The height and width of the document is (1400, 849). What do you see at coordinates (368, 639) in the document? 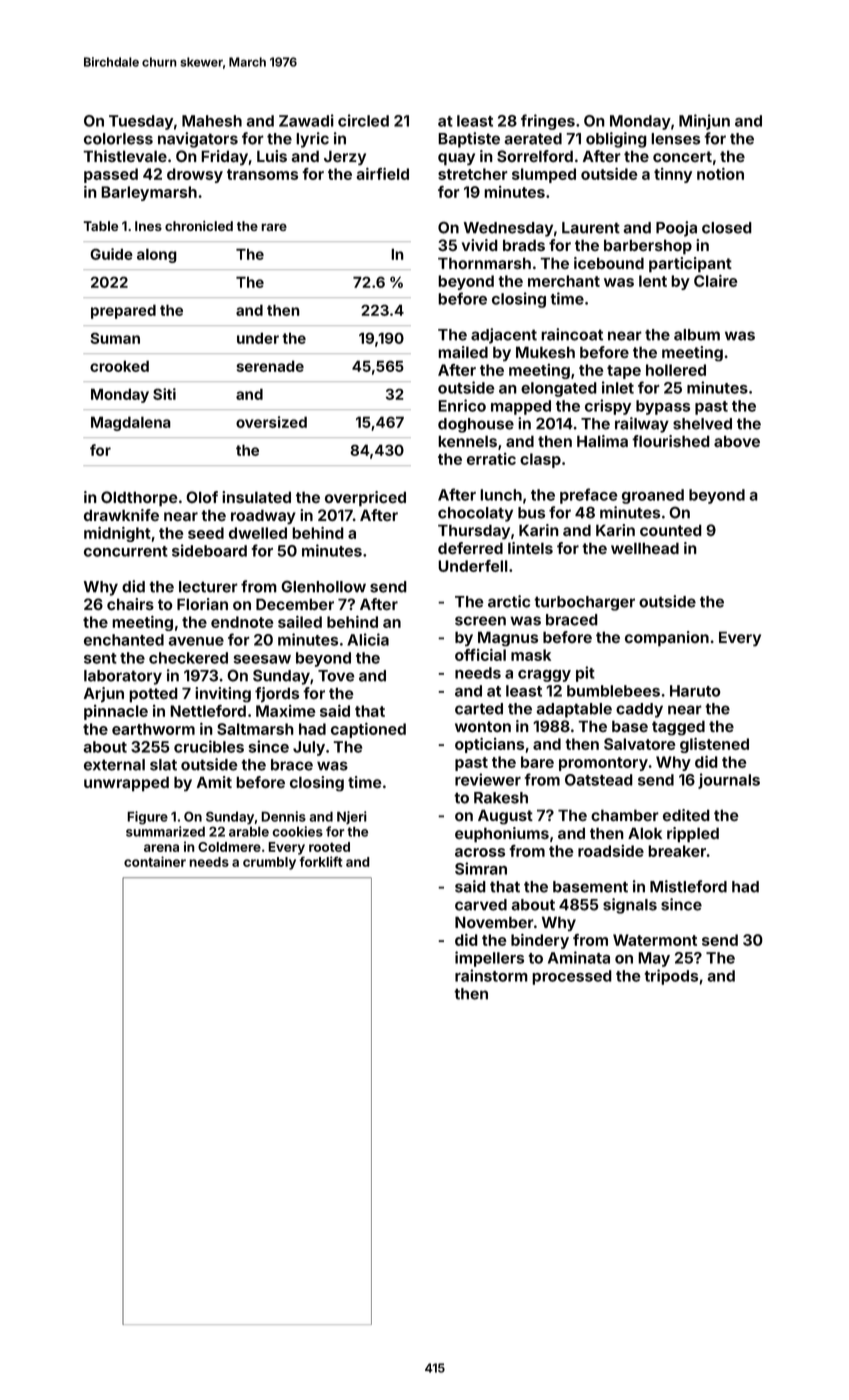
I see `Alicia` at bounding box center [368, 639].
